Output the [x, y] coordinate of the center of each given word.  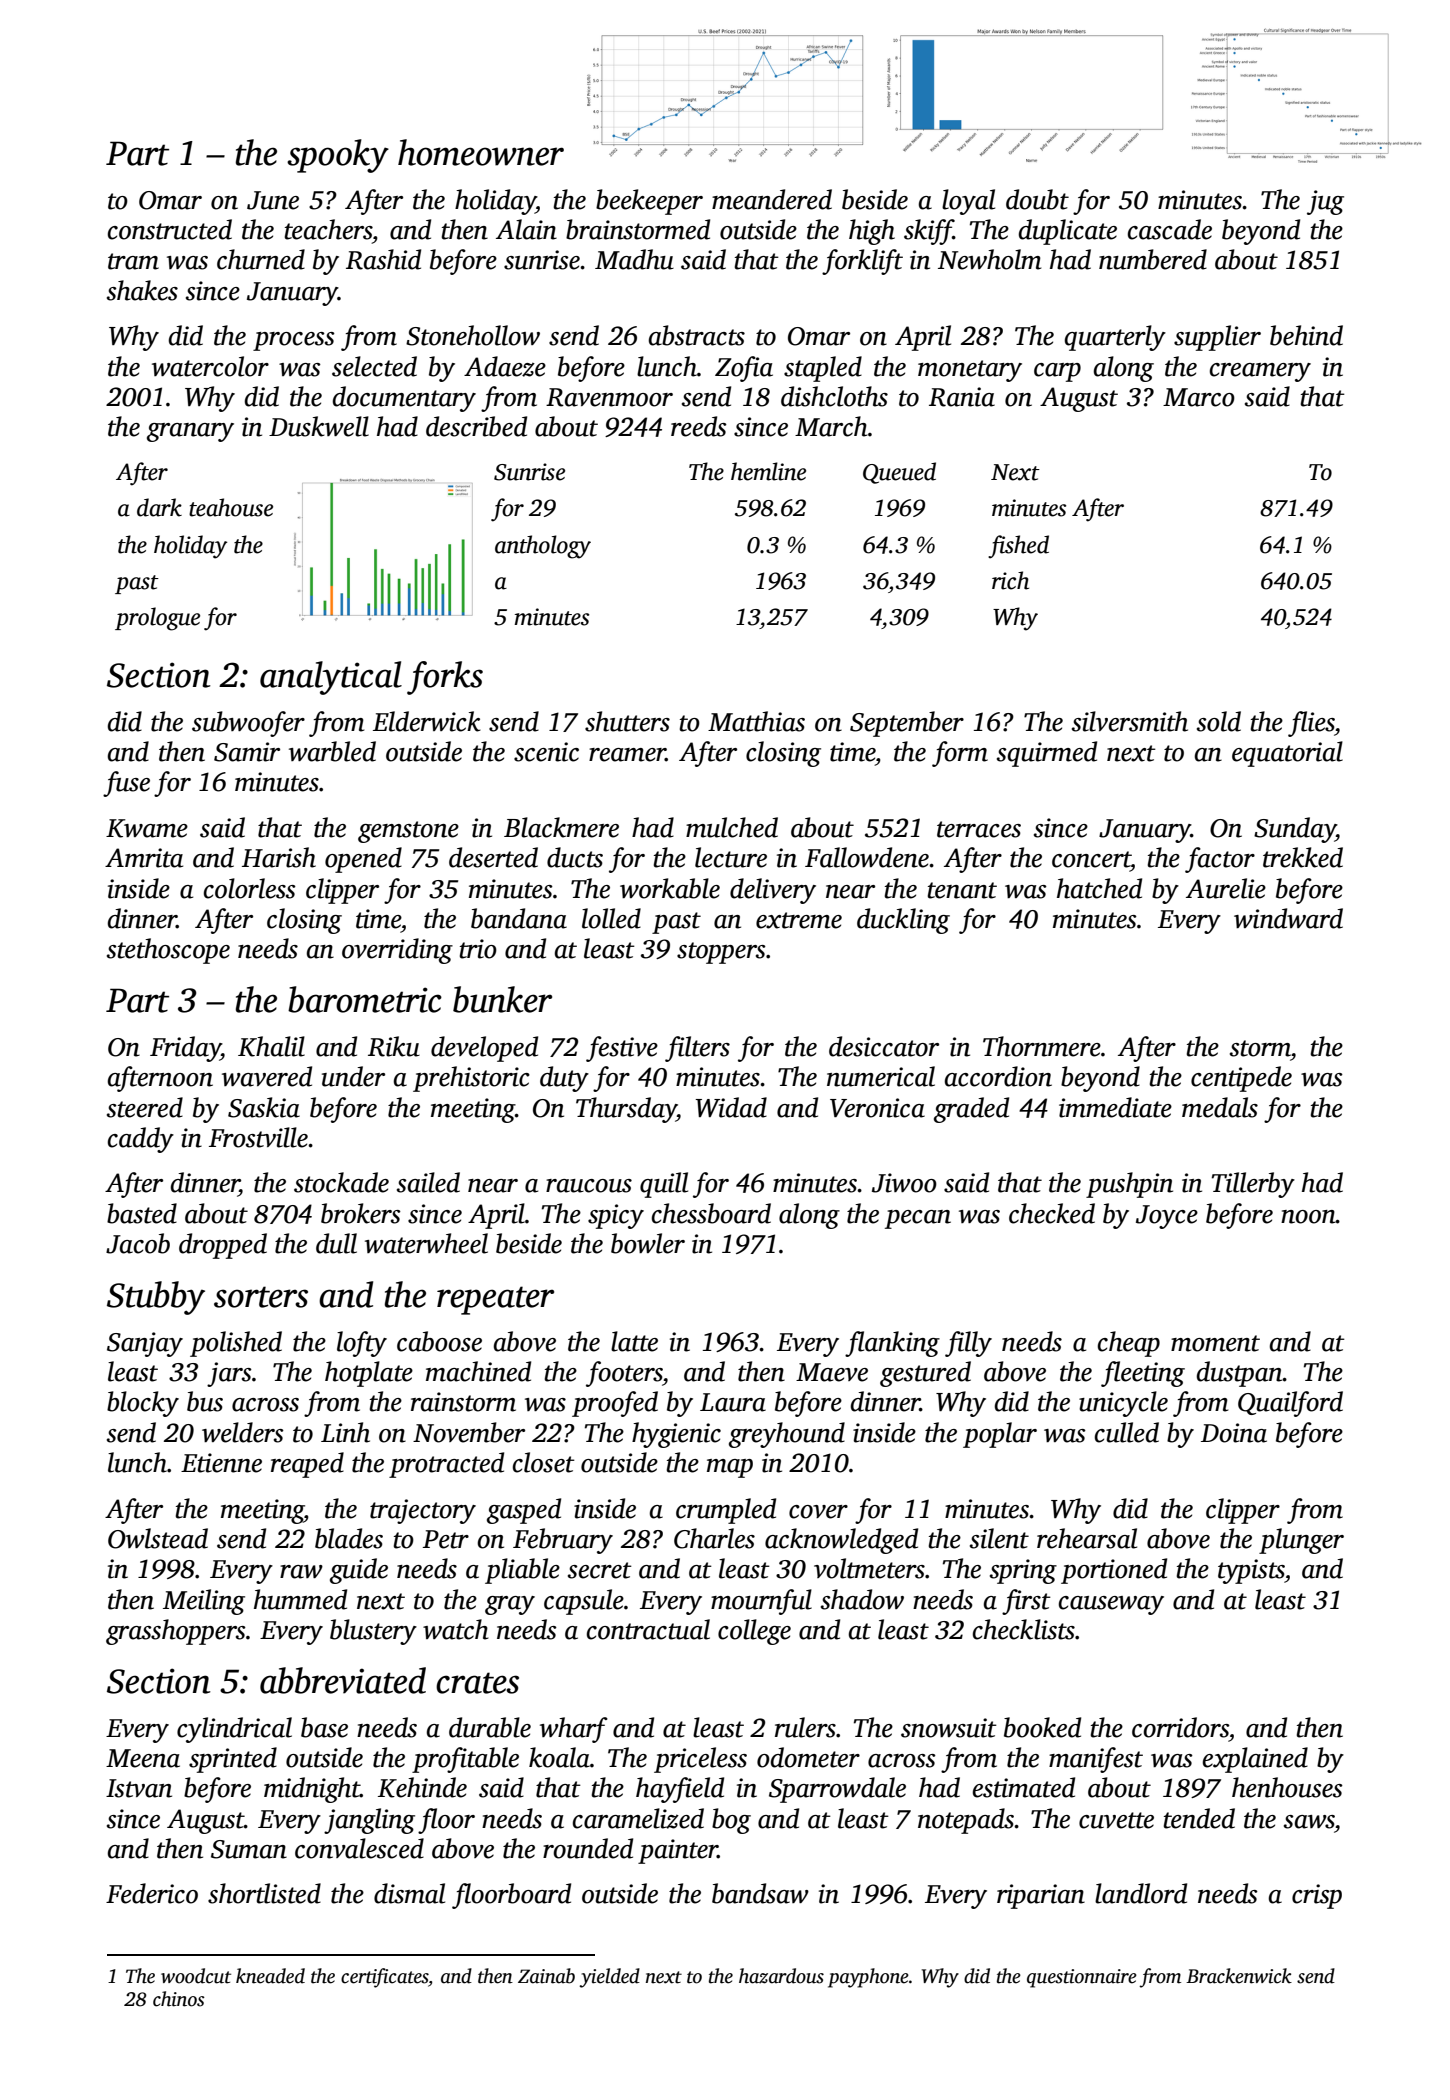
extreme [799, 920]
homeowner [481, 152]
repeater [495, 1300]
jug [1325, 202]
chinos [179, 1999]
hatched [1099, 888]
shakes [142, 290]
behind [1306, 335]
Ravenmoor [609, 397]
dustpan [1240, 1374]
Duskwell [319, 426]
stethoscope [168, 951]
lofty [362, 1344]
